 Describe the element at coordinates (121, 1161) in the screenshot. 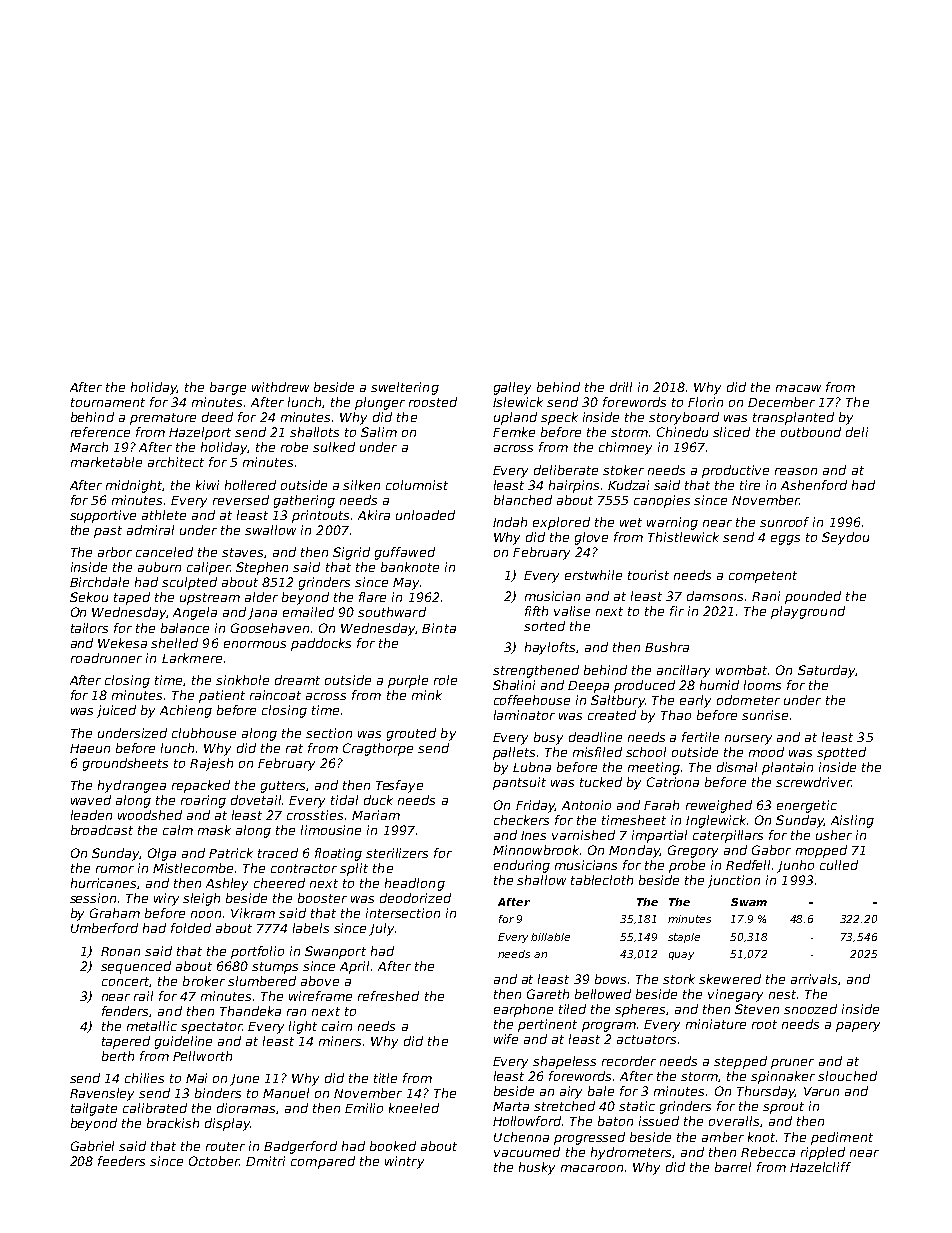

I see `feeders` at that location.
